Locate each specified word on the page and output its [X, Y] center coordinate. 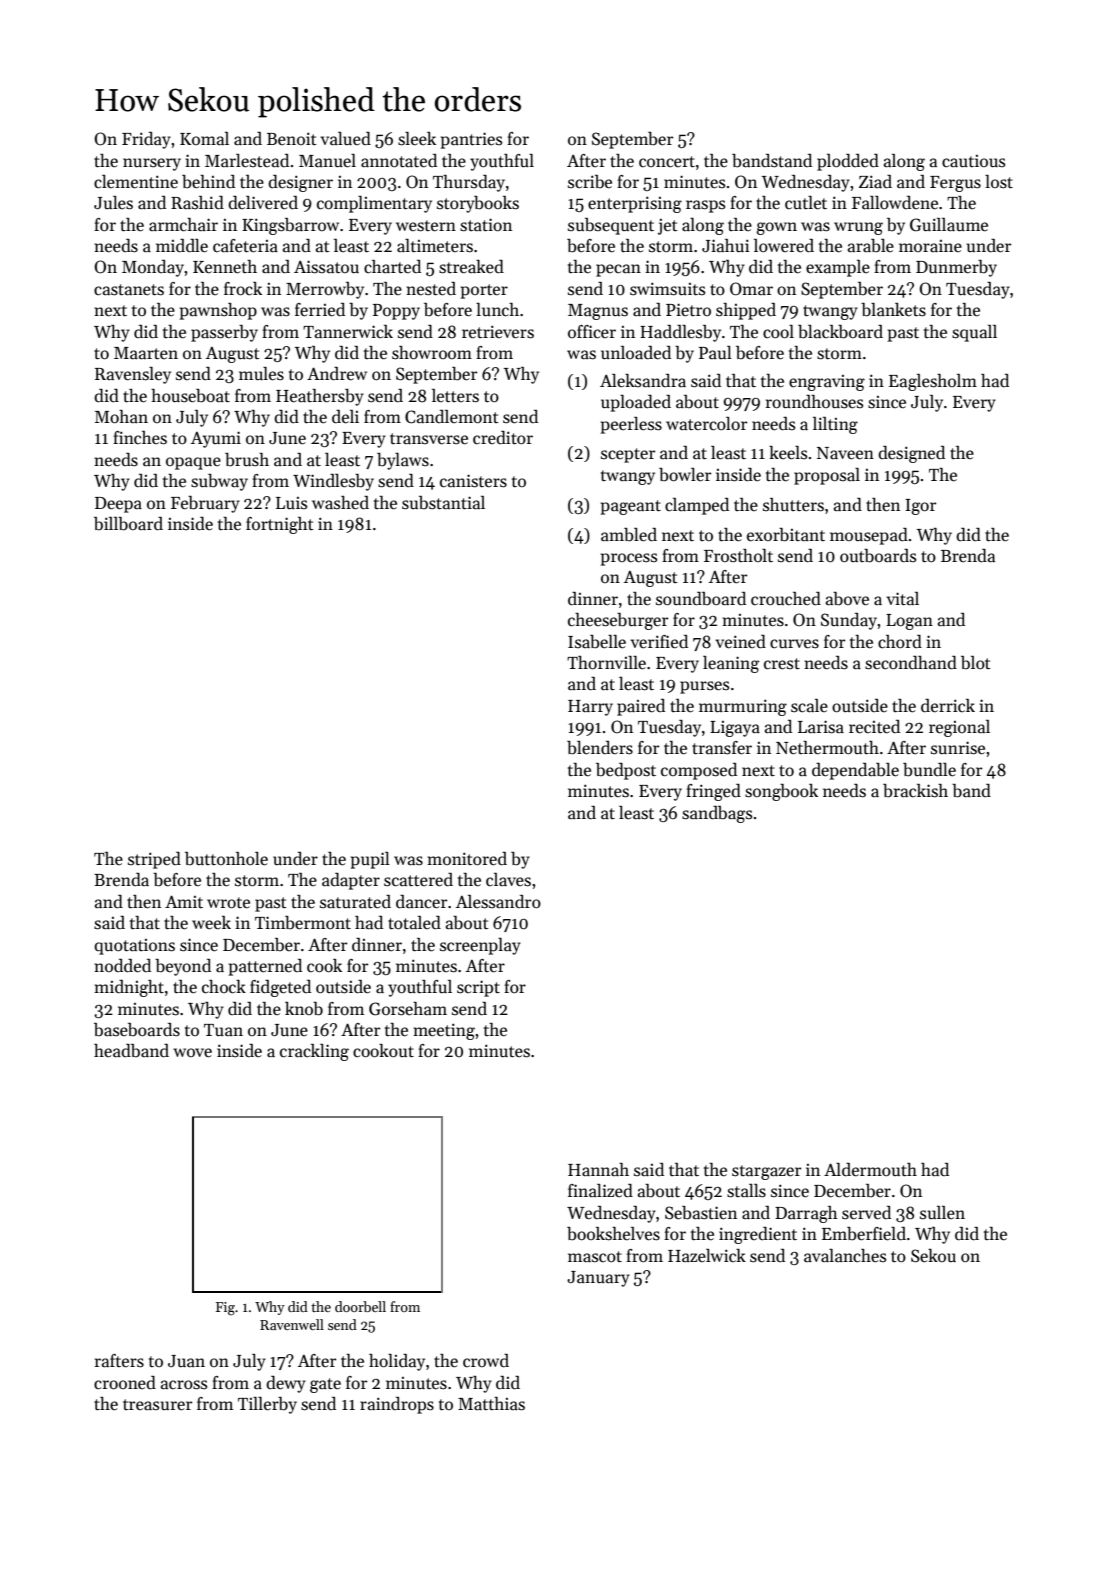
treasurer [157, 1405]
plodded [848, 162]
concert [667, 162]
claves [508, 880]
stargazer [766, 1172]
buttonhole [226, 859]
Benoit [292, 139]
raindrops [397, 1405]
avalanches [845, 1256]
